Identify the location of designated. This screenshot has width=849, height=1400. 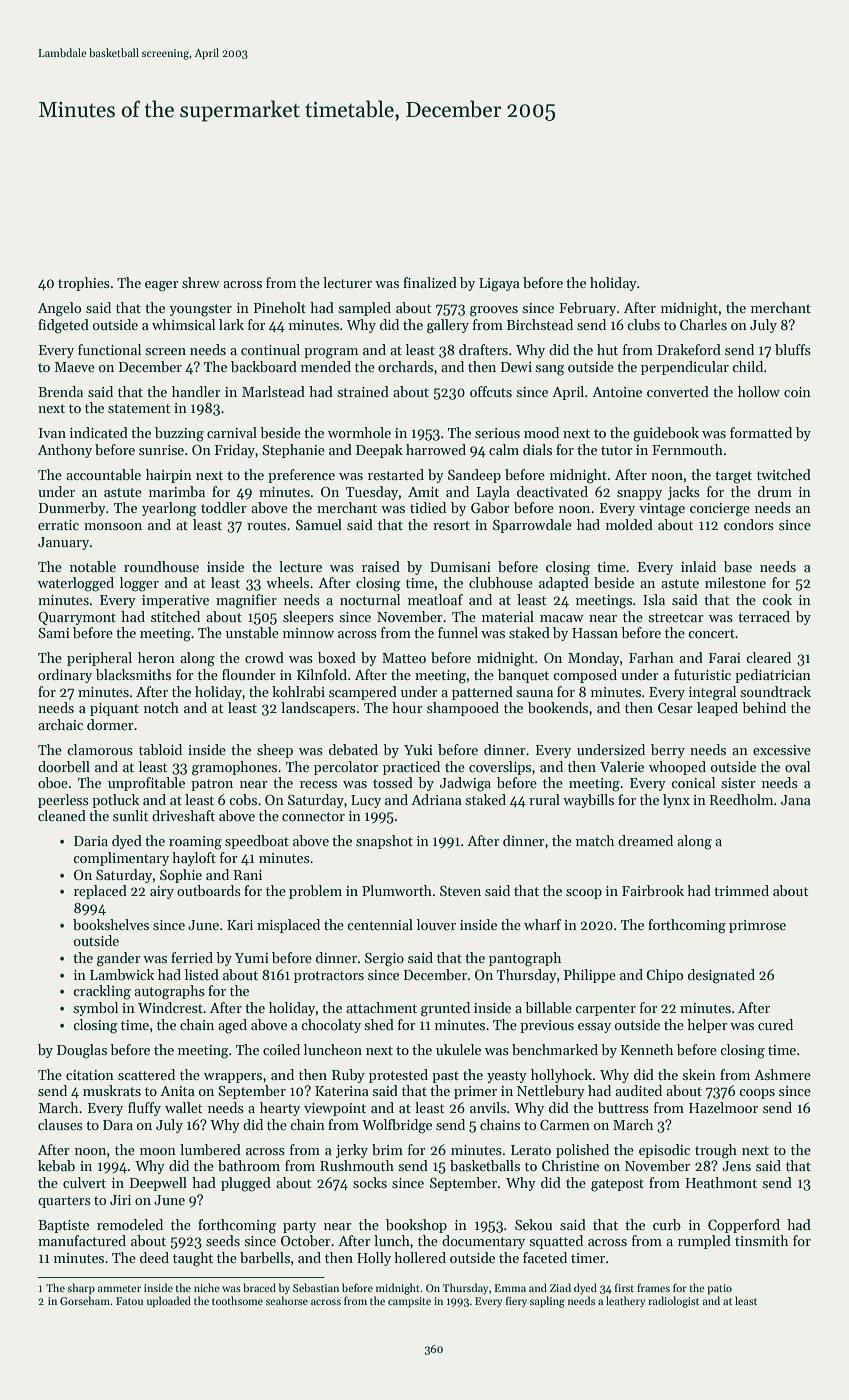
(721, 976).
